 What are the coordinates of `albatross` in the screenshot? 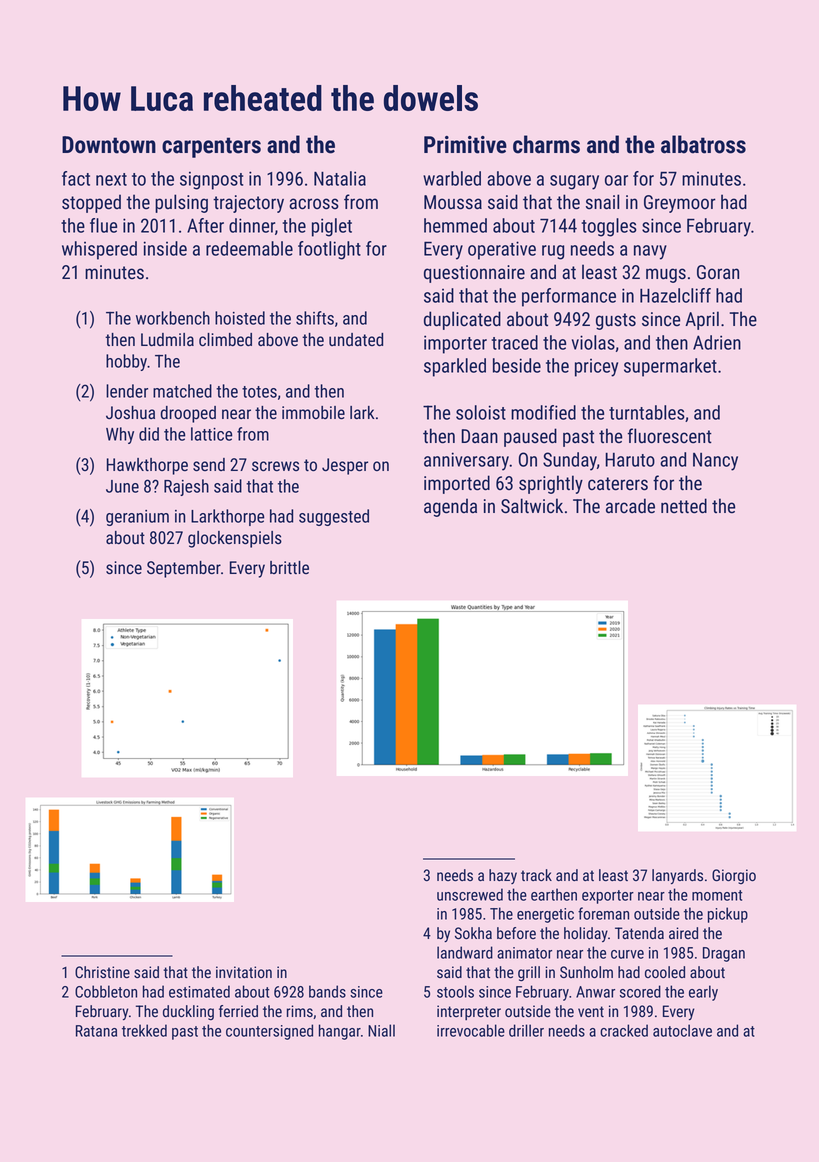 It's located at (703, 144).
